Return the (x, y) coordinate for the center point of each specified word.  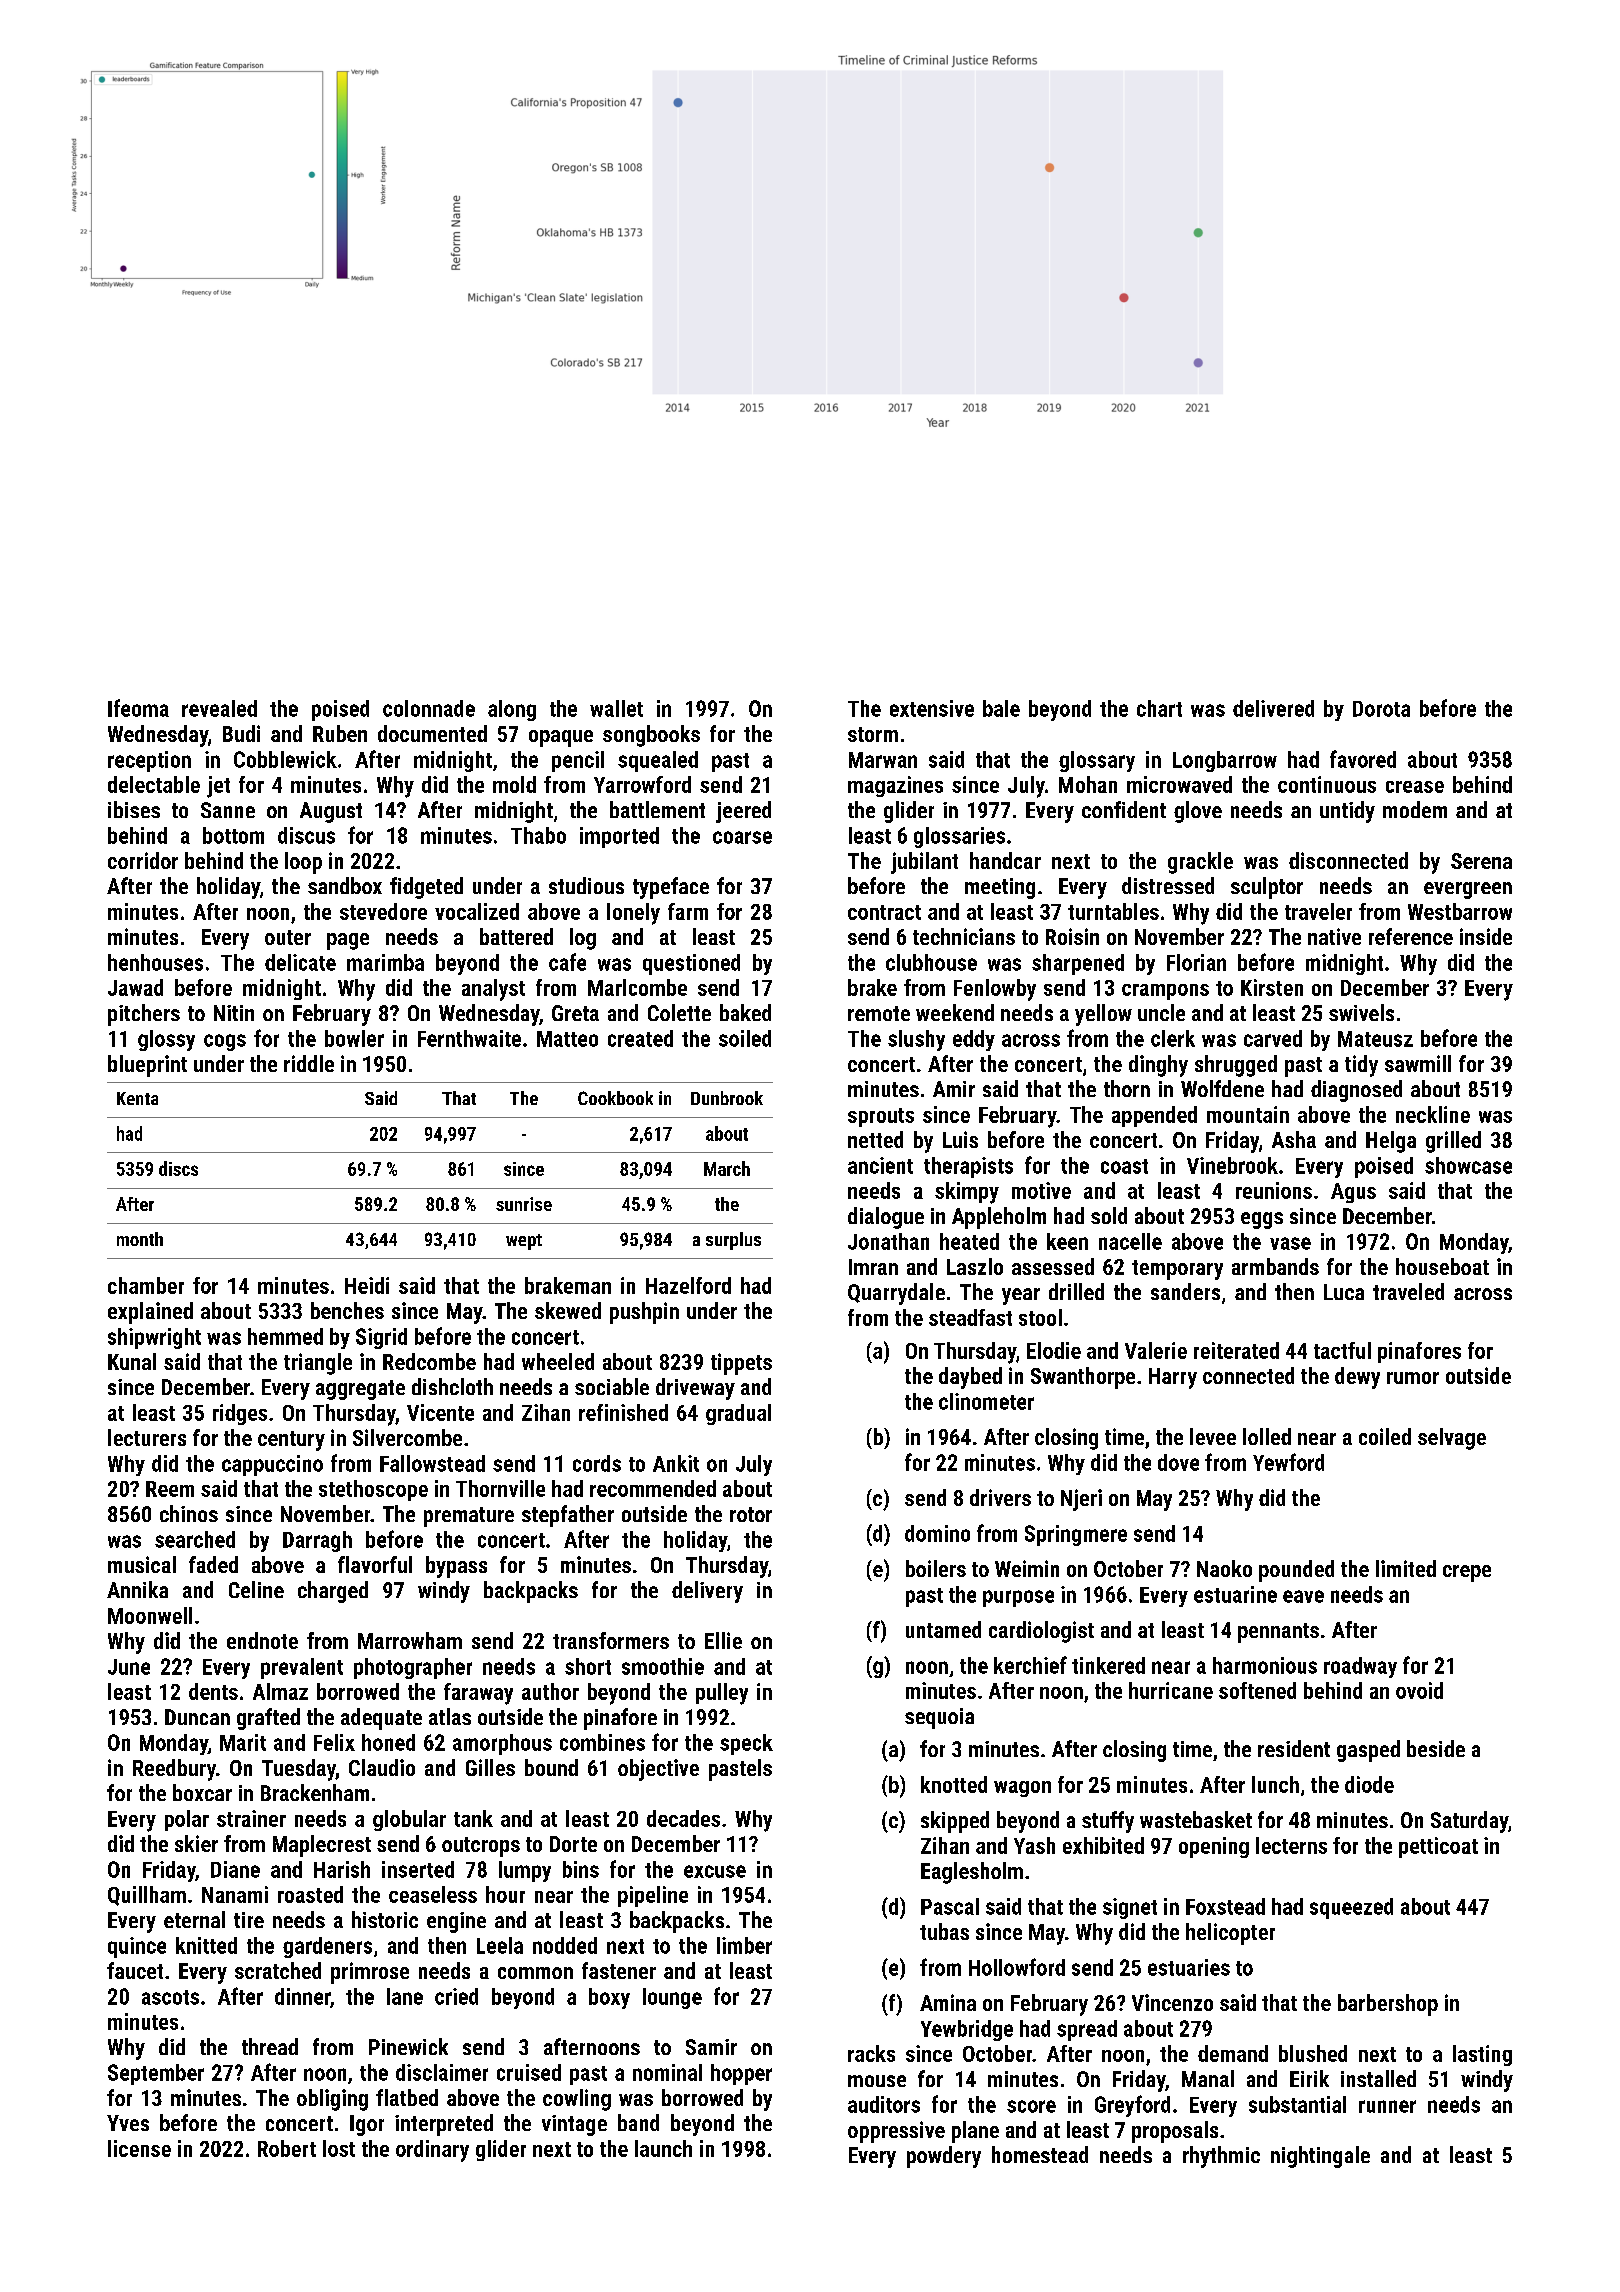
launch (663, 2148)
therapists (968, 1167)
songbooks (651, 736)
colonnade (429, 708)
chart (1159, 708)
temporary (1177, 1270)
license (139, 2148)
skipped (955, 1822)
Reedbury (174, 1770)
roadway (1360, 1667)
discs (178, 1168)
